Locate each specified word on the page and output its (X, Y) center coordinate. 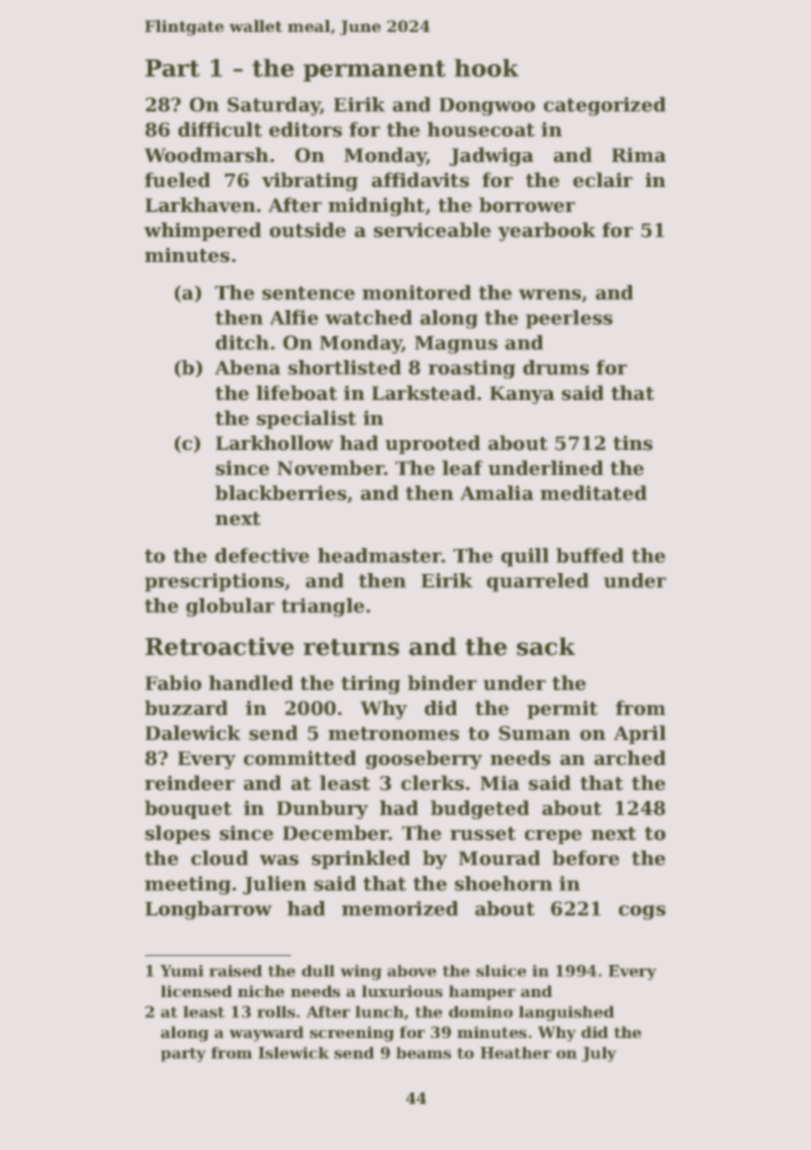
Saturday (274, 106)
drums (556, 367)
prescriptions (214, 582)
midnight (376, 206)
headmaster (380, 555)
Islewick (293, 1053)
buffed (590, 555)
